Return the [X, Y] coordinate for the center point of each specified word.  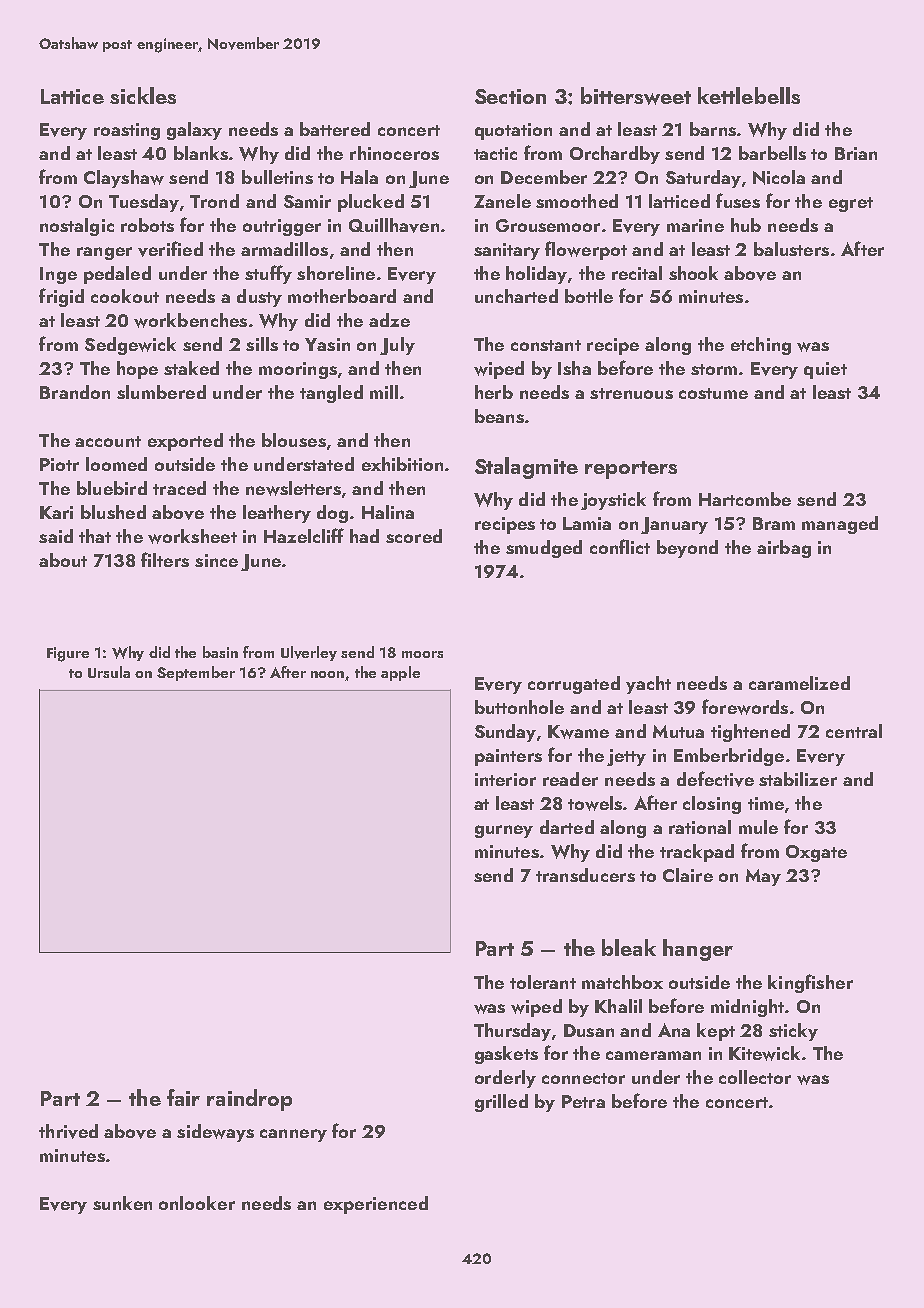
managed [840, 525]
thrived [68, 1131]
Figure [68, 654]
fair [183, 1097]
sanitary [507, 251]
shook [693, 273]
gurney [504, 831]
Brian [856, 153]
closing [712, 805]
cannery [293, 1135]
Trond [214, 201]
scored [414, 536]
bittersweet [636, 96]
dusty [259, 298]
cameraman [653, 1055]
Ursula [109, 672]
